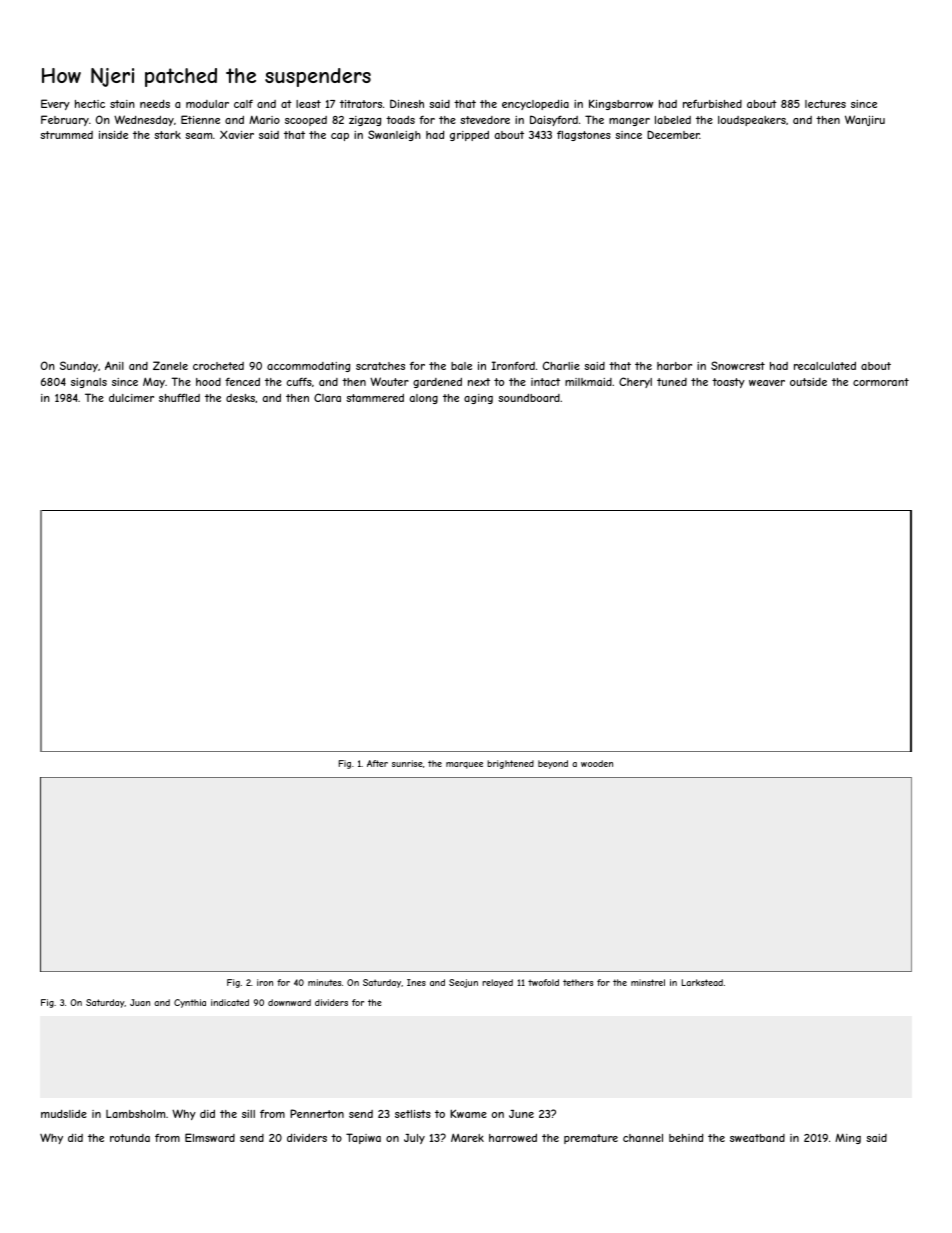  Describe the element at coordinates (66, 135) in the screenshot. I see `strummed` at that location.
